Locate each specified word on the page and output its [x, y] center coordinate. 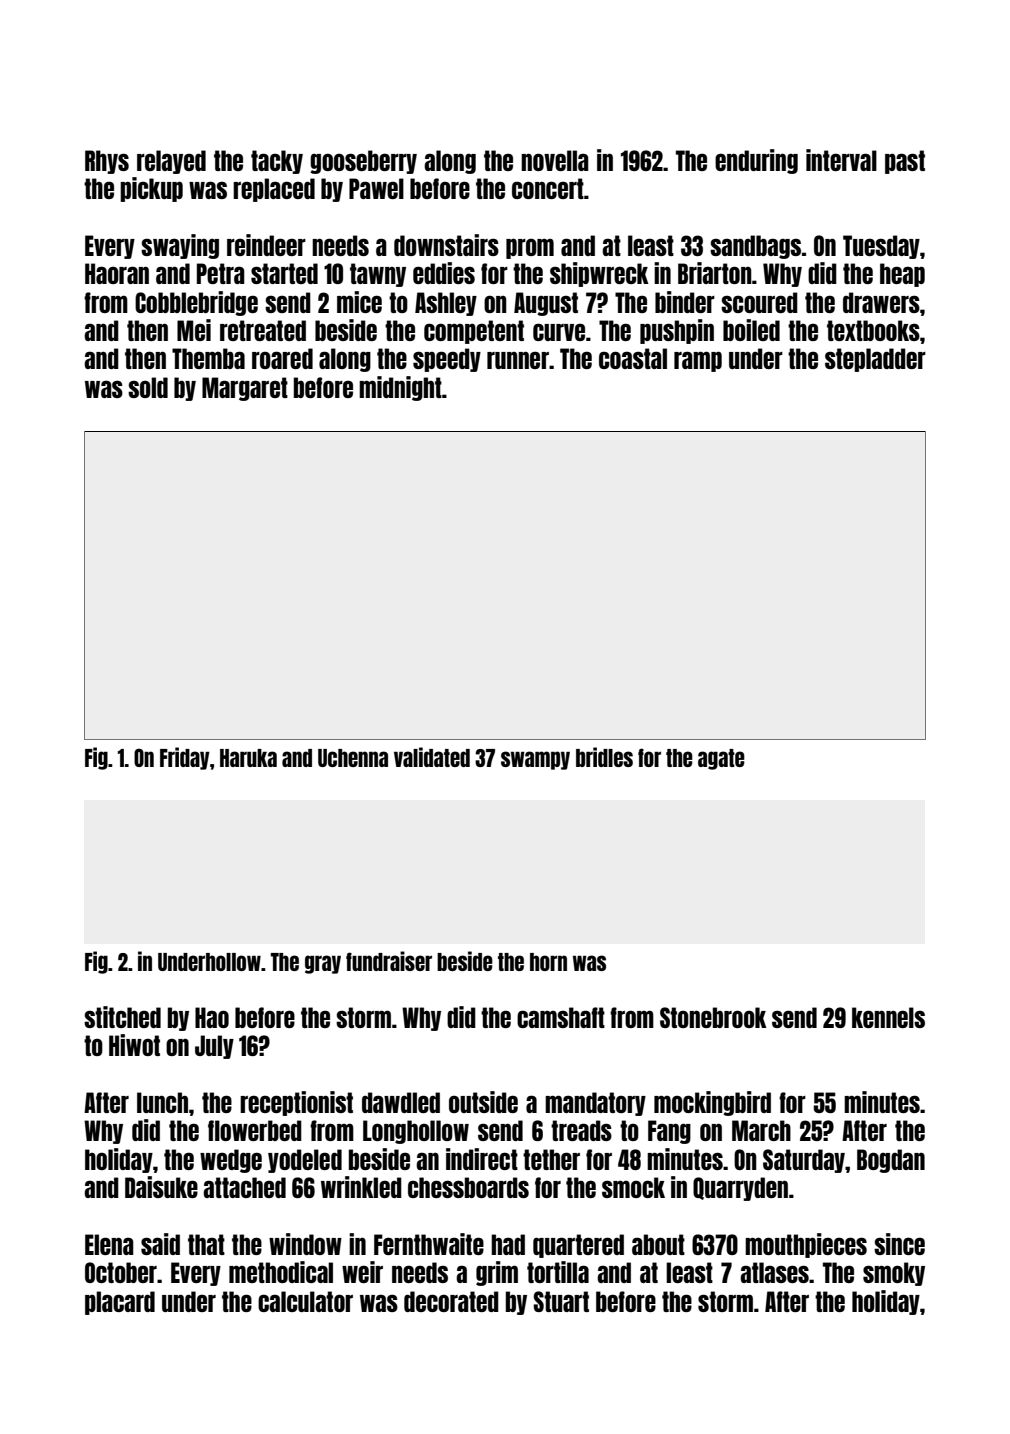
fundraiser [389, 961]
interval [841, 160]
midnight [400, 388]
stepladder [875, 360]
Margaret [245, 389]
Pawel [376, 188]
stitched [122, 1017]
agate [721, 759]
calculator [305, 1301]
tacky [277, 162]
